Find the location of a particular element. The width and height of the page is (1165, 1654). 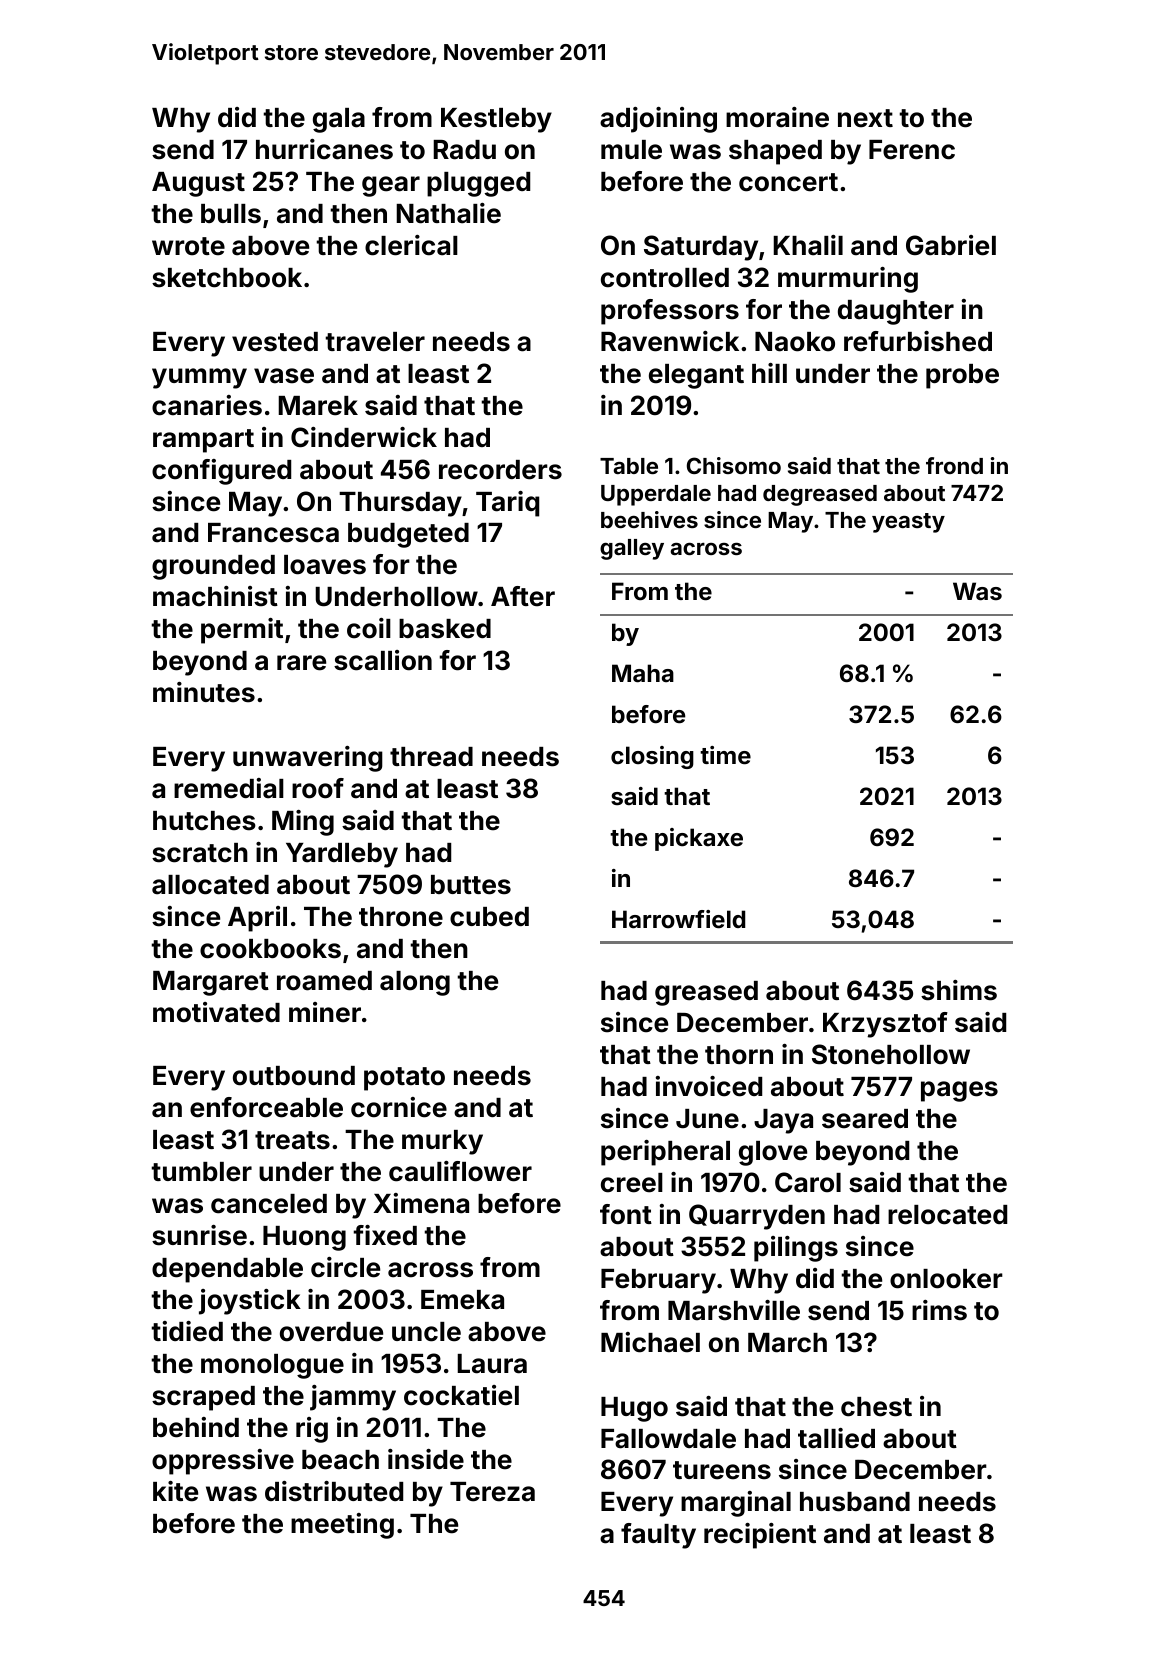

time is located at coordinates (725, 755).
